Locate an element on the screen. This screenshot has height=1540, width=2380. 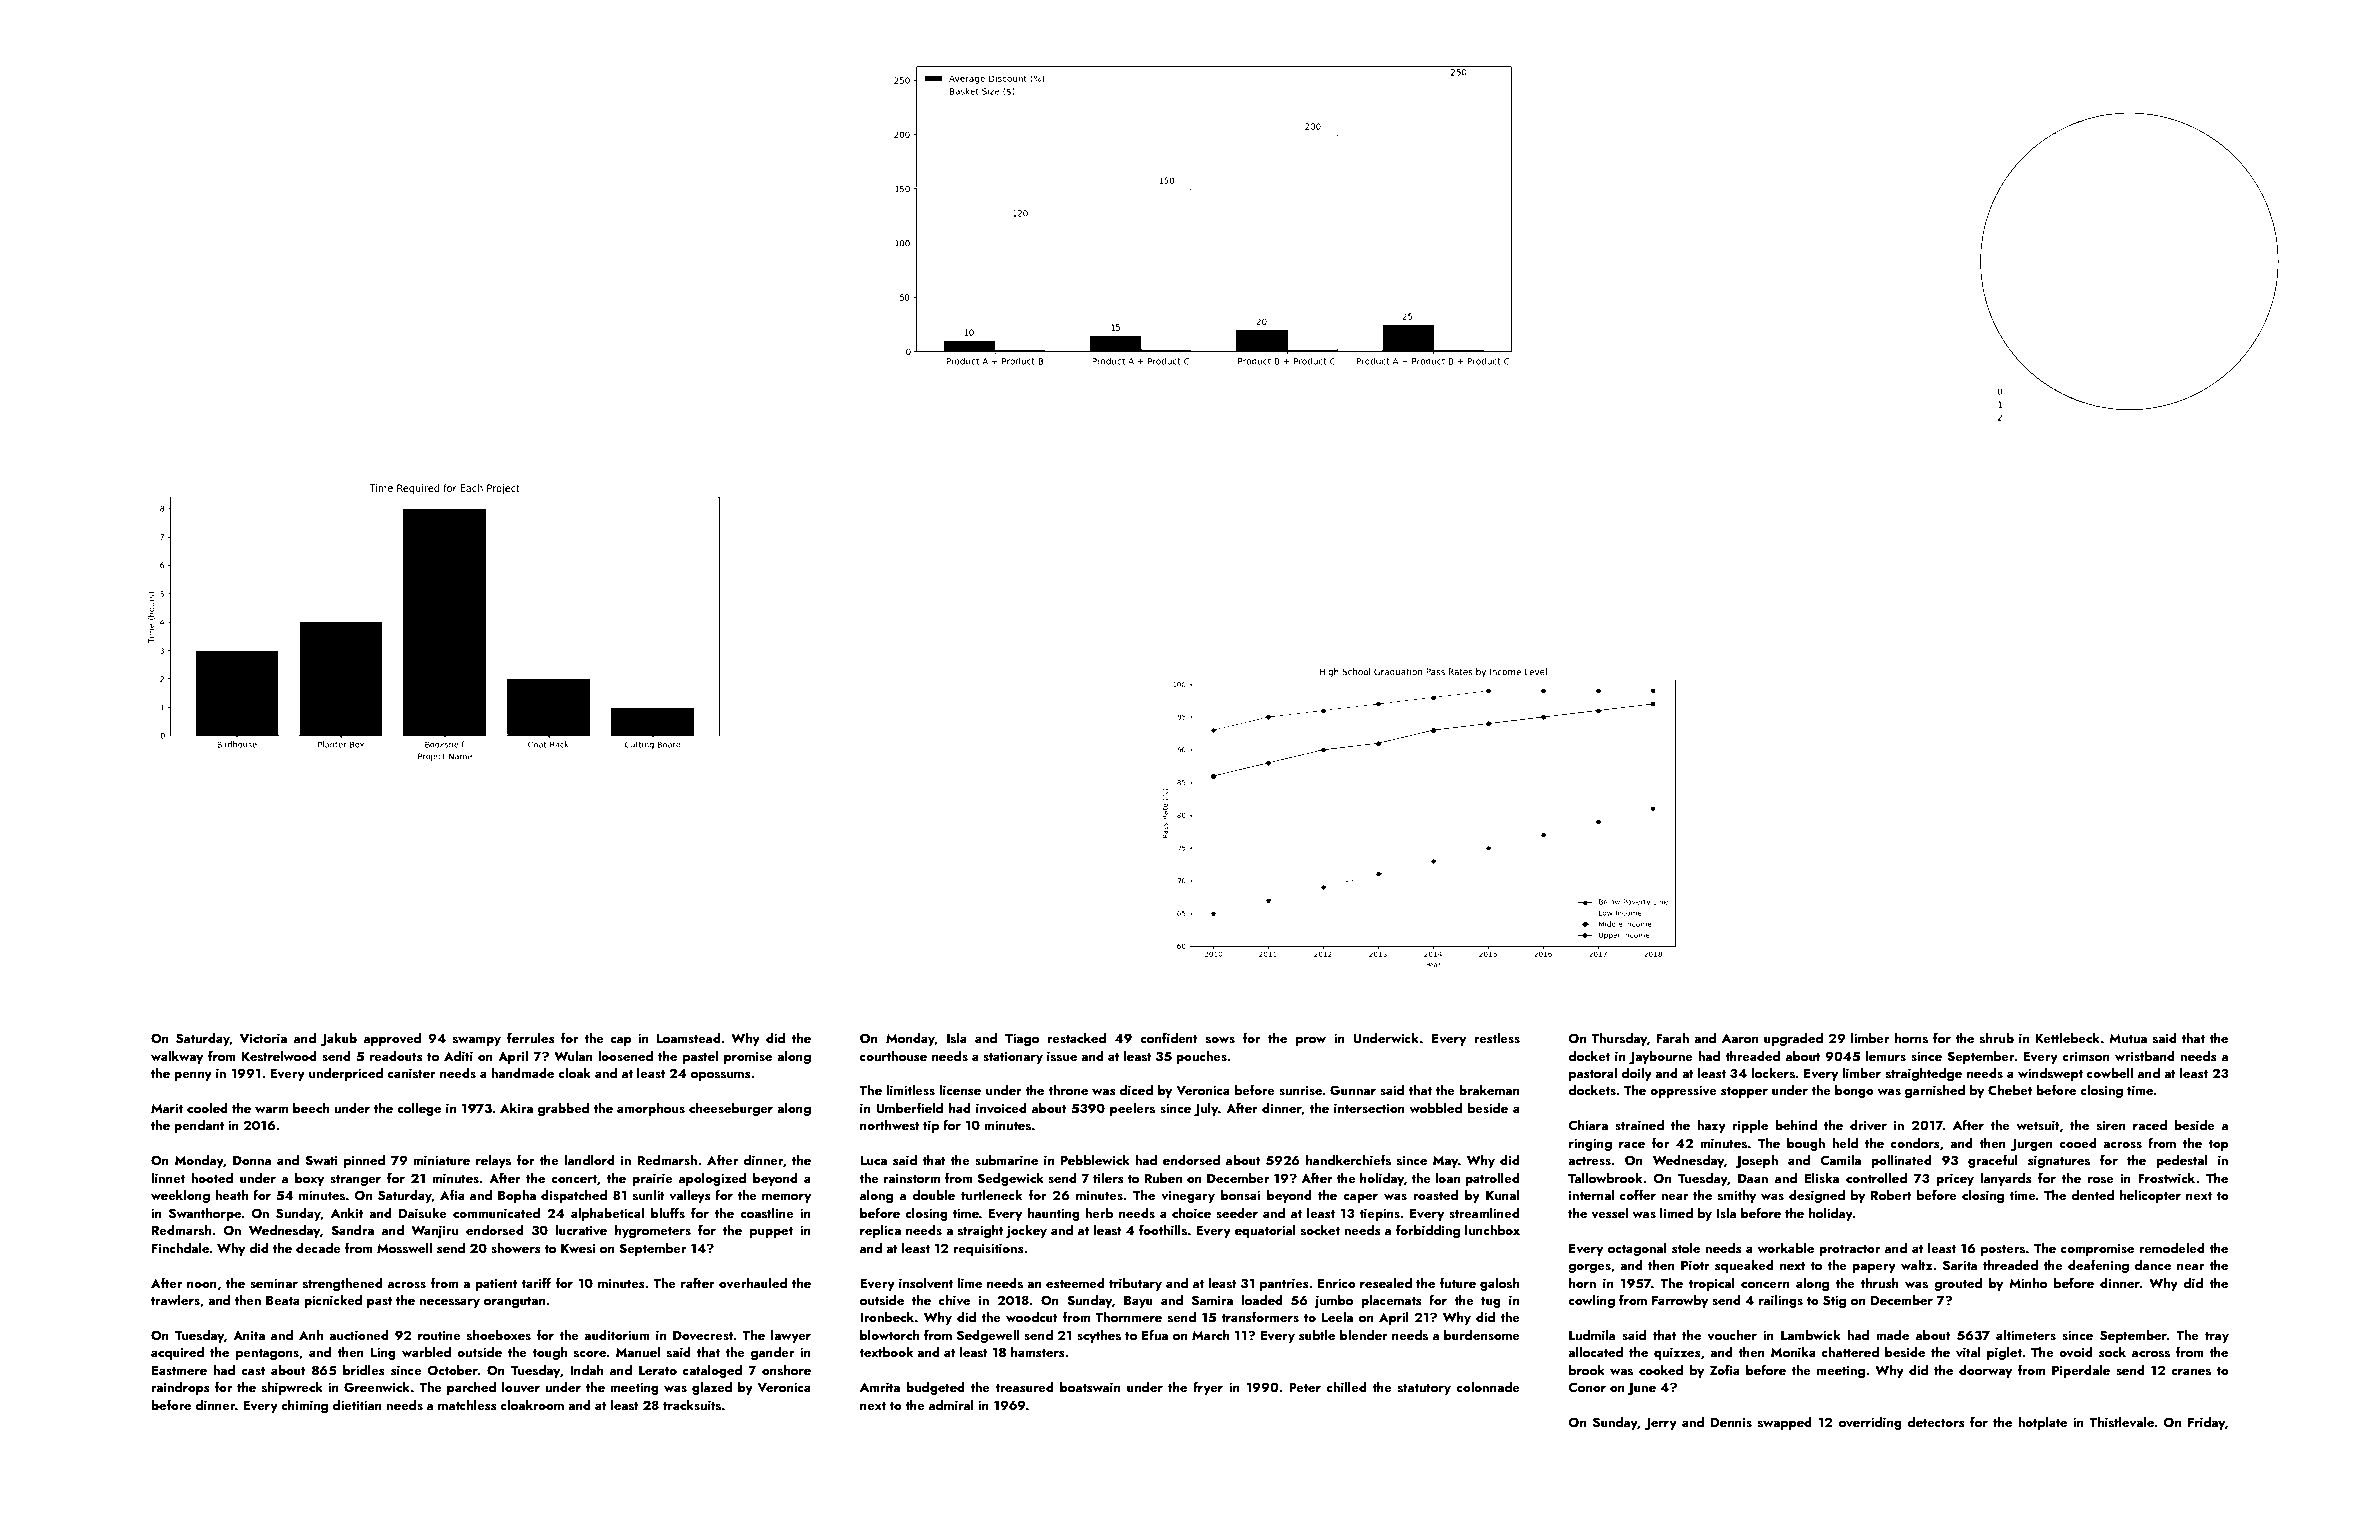
Minho is located at coordinates (2028, 1283).
